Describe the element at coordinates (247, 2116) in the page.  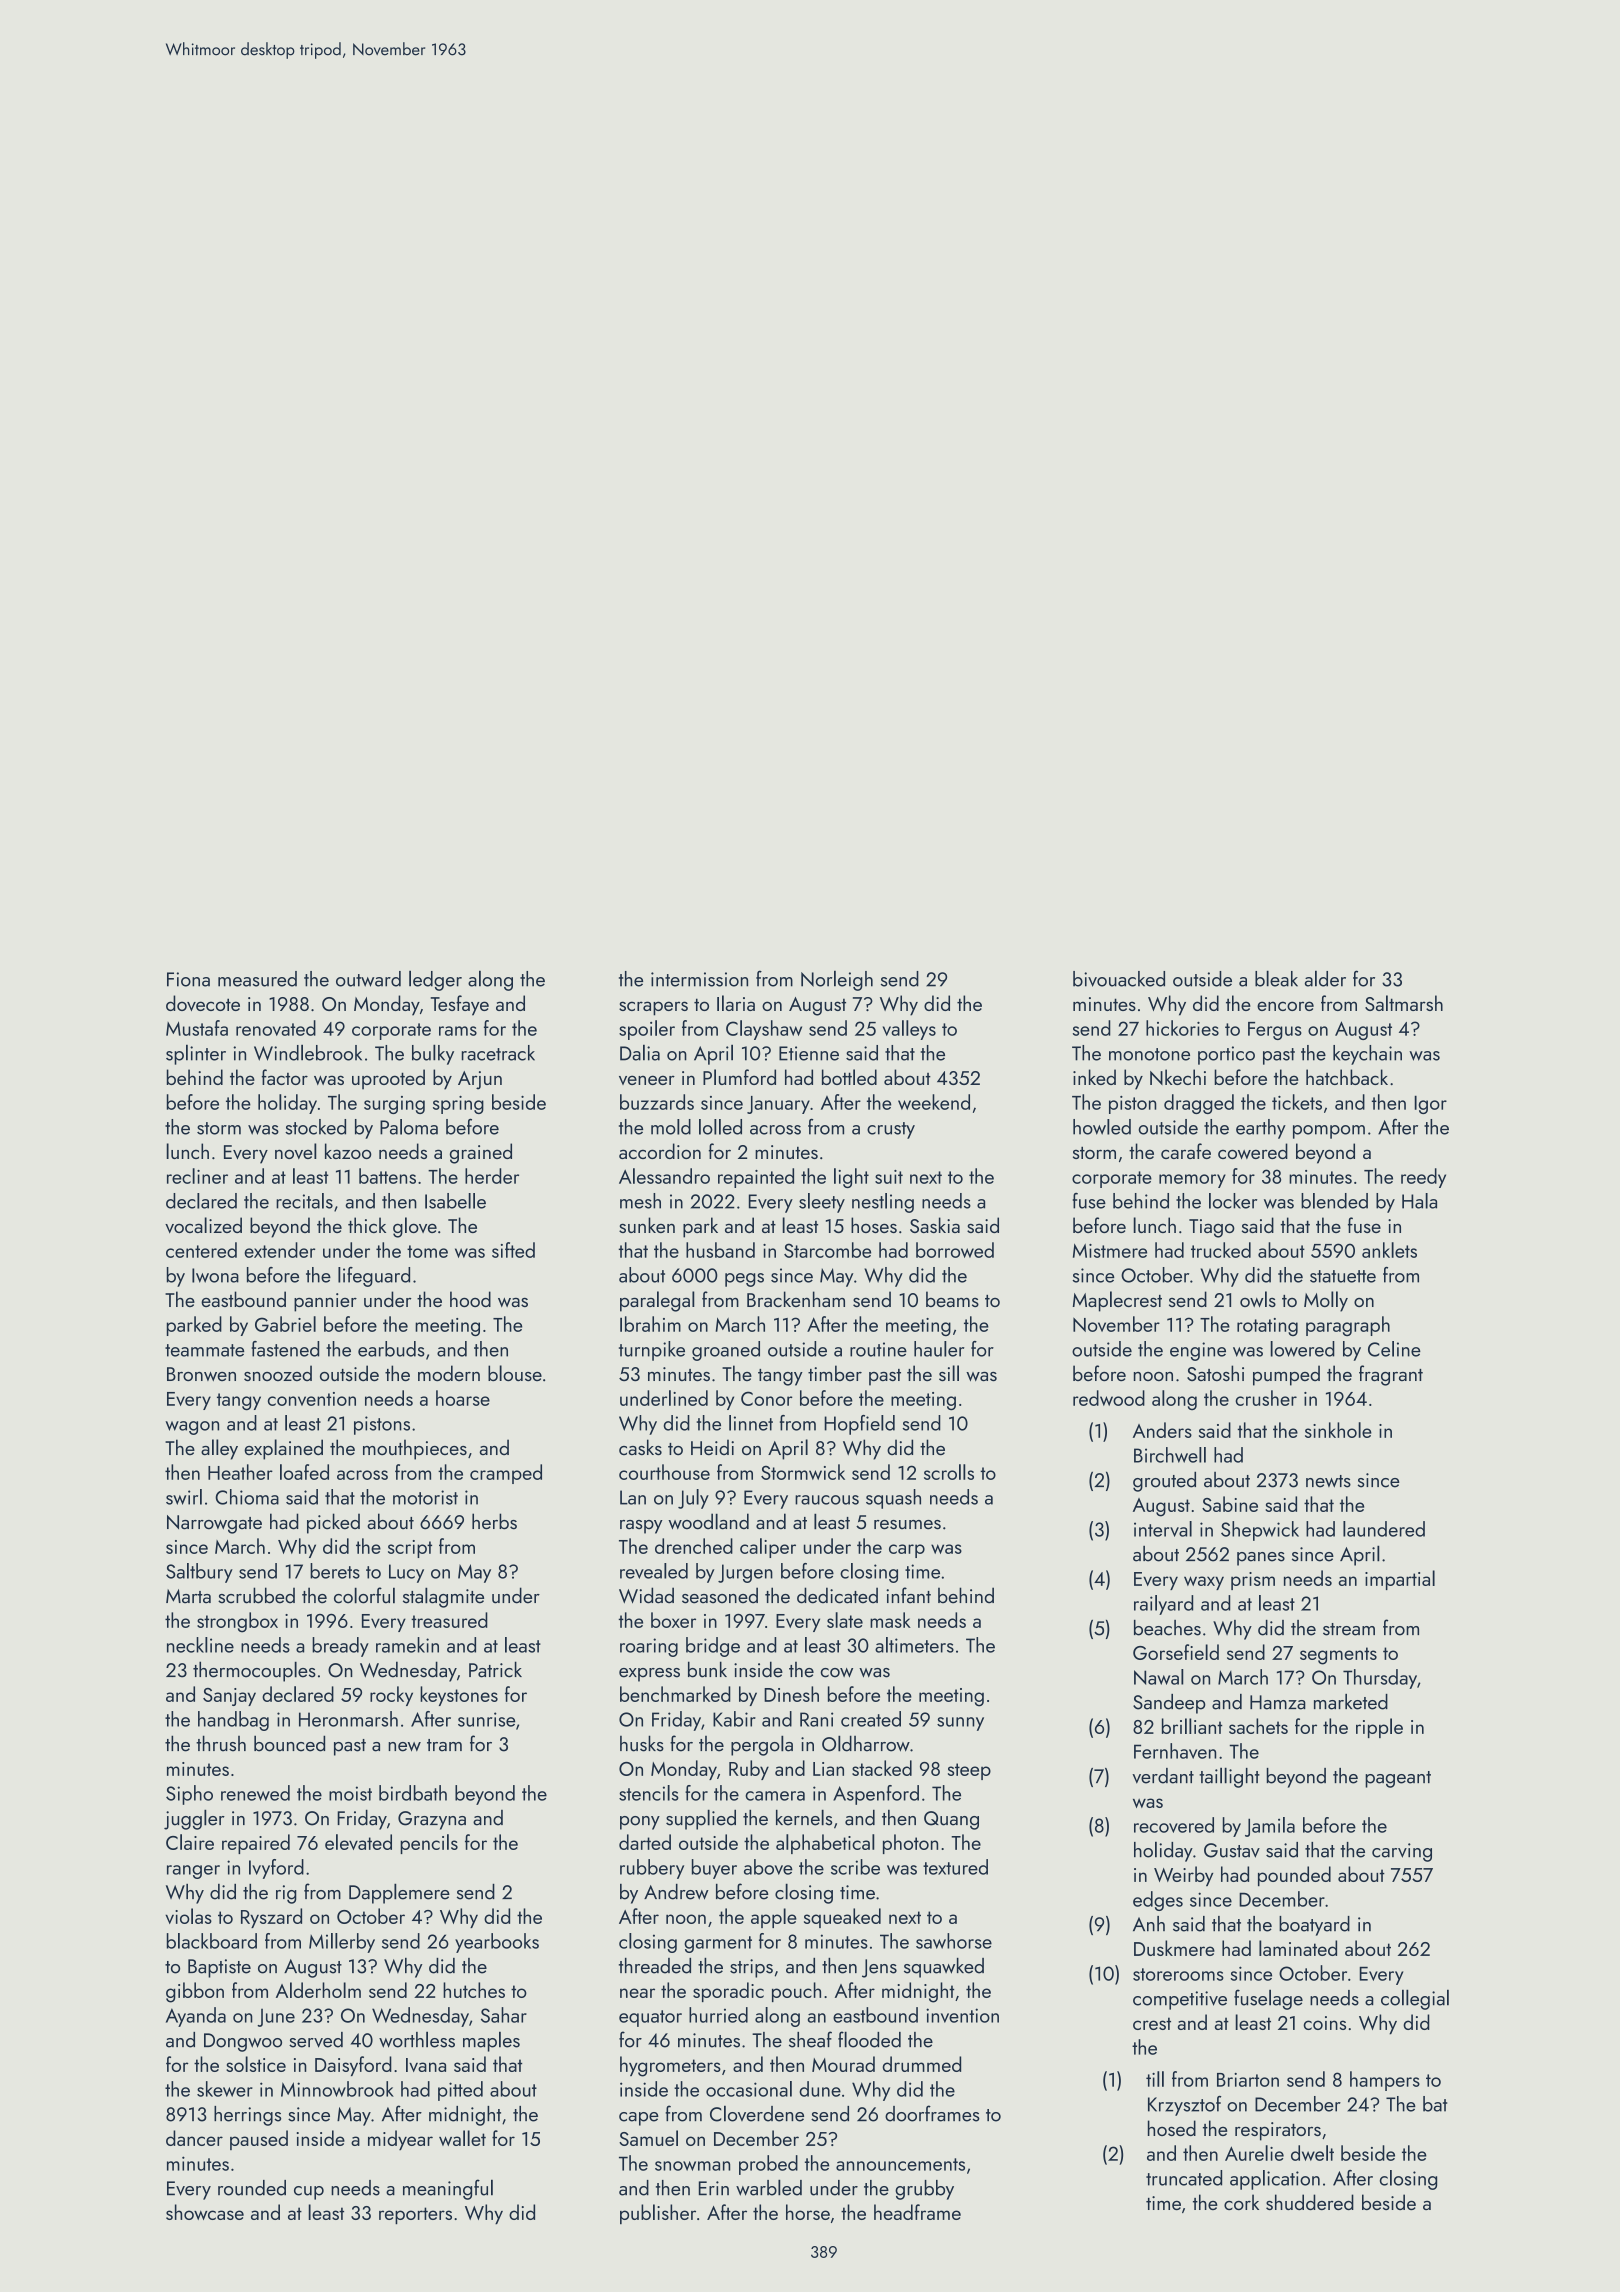
I see `herrings` at that location.
